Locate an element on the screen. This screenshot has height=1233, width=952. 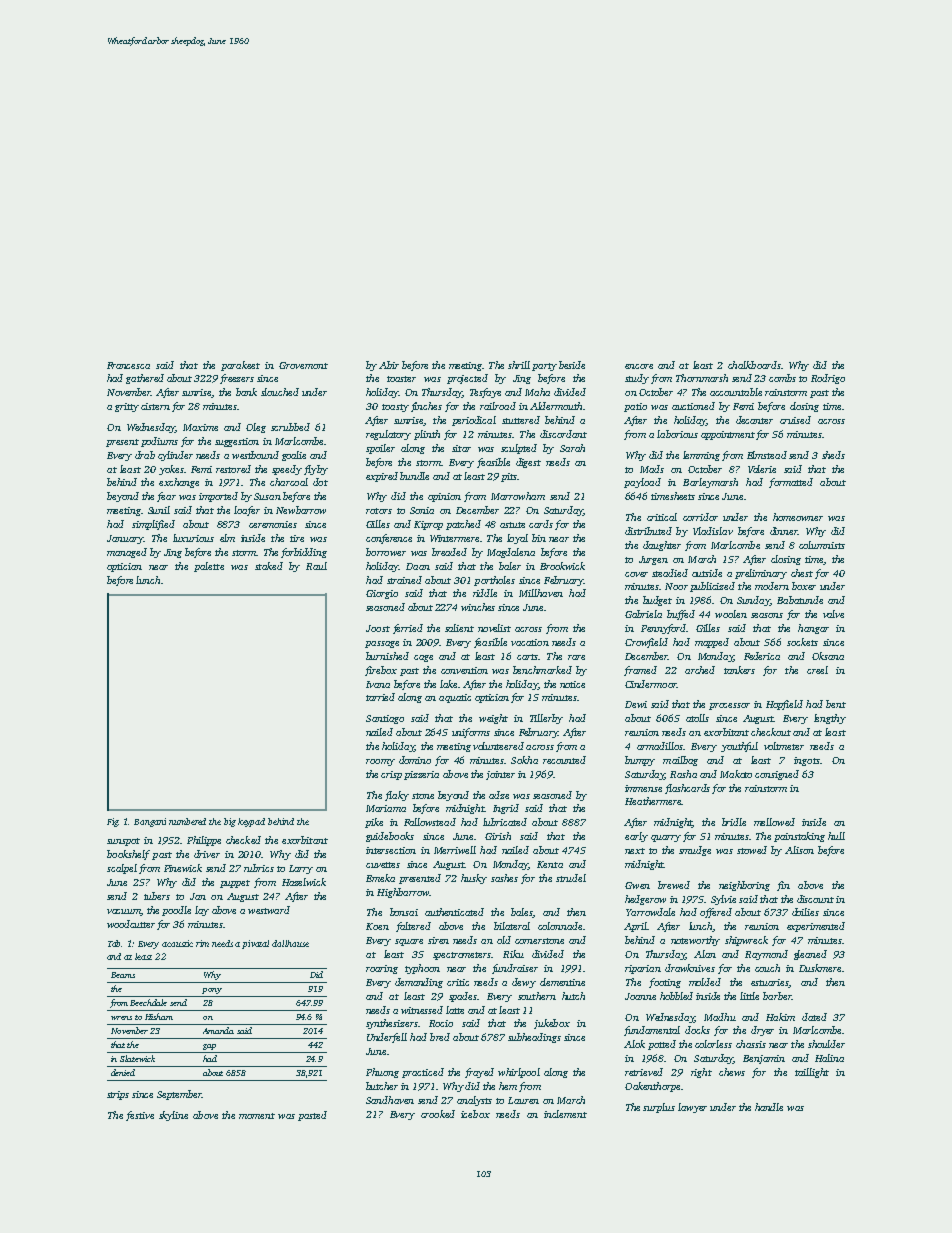
bundle is located at coordinates (414, 476).
